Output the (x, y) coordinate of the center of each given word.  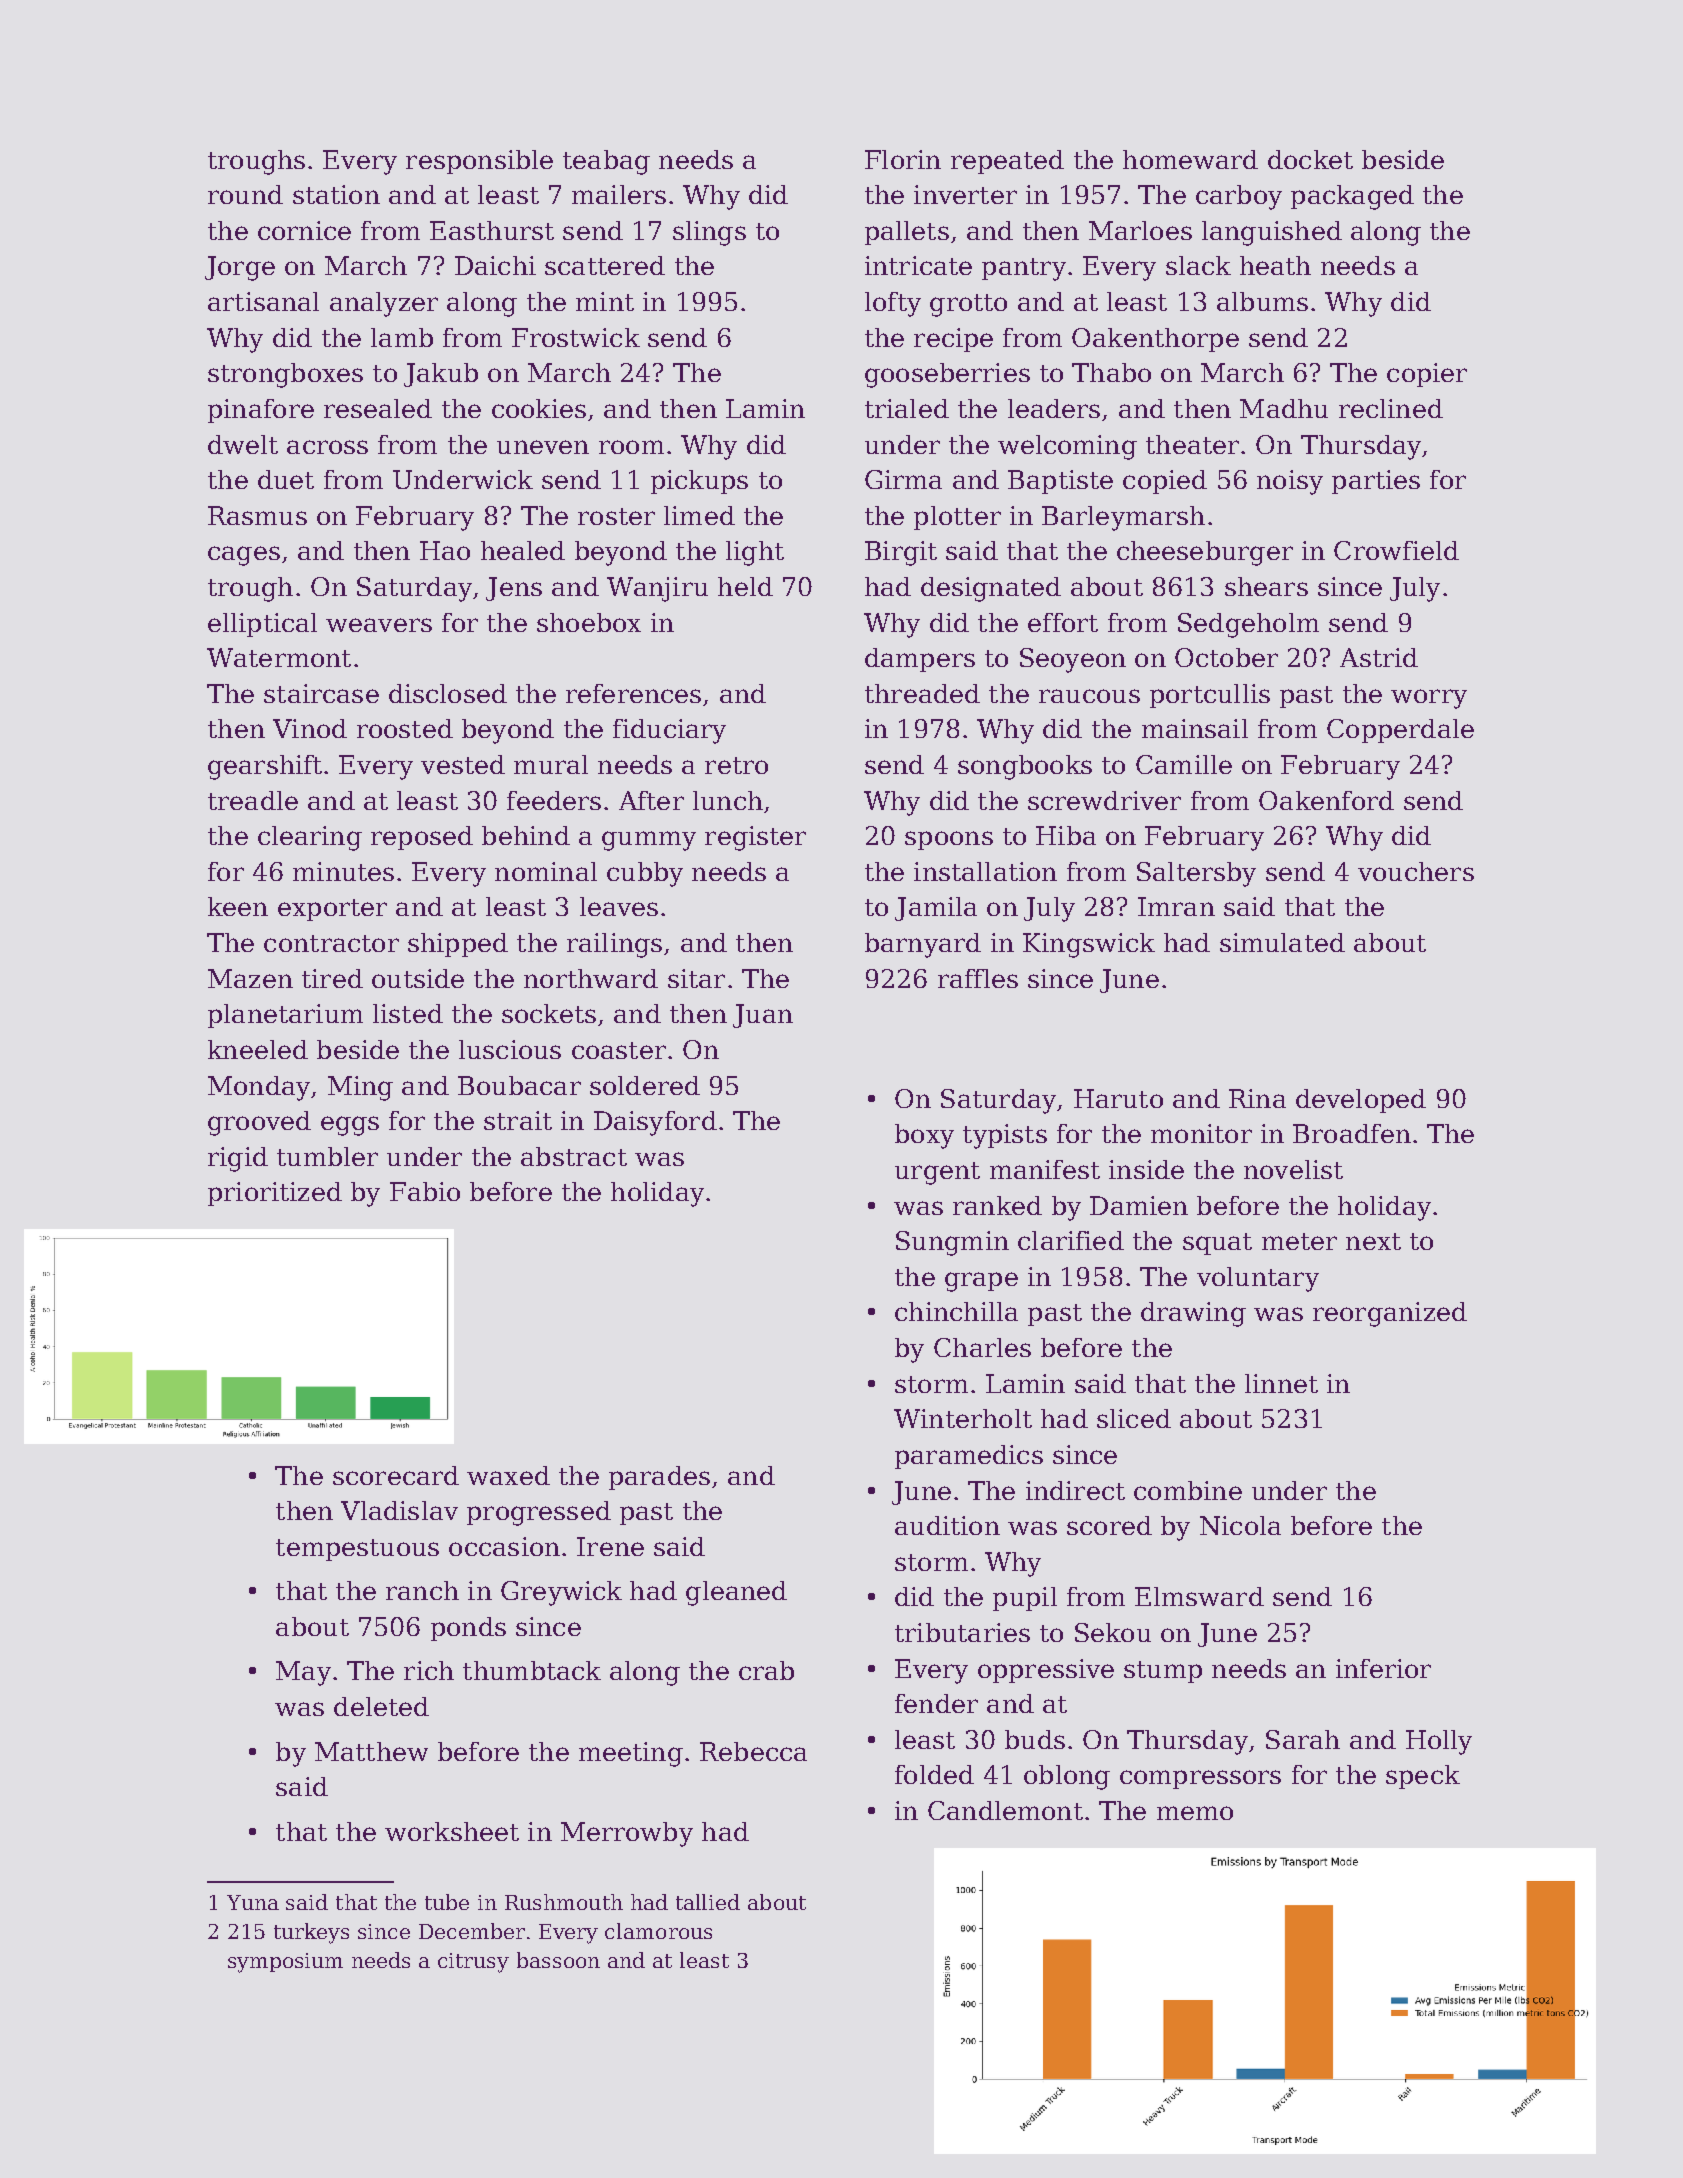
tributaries (962, 1632)
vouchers (1416, 871)
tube (447, 1902)
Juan (763, 1016)
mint (605, 301)
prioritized (275, 1194)
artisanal (263, 301)
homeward (1190, 159)
